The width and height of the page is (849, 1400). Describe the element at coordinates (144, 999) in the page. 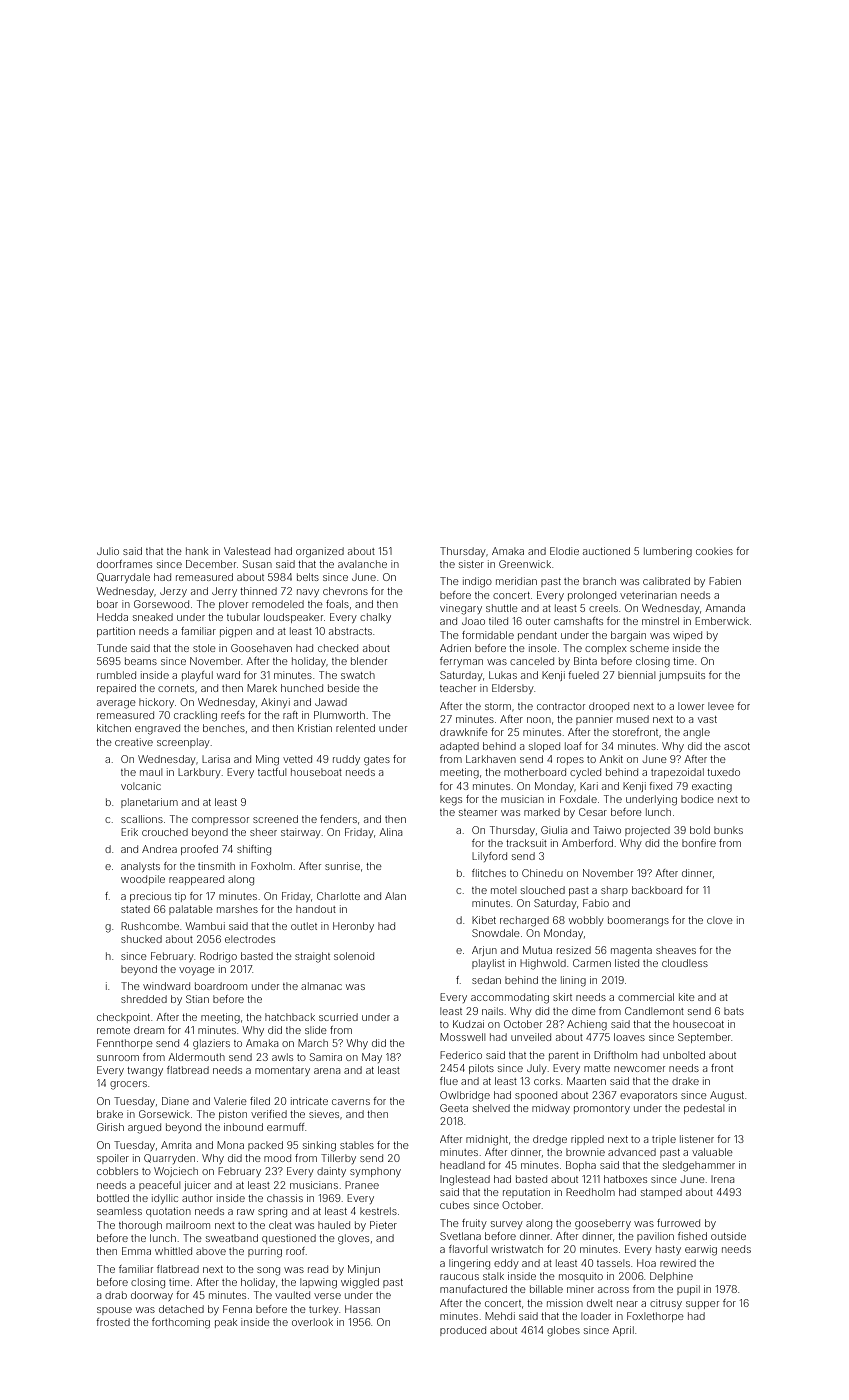

I see `shredded` at that location.
